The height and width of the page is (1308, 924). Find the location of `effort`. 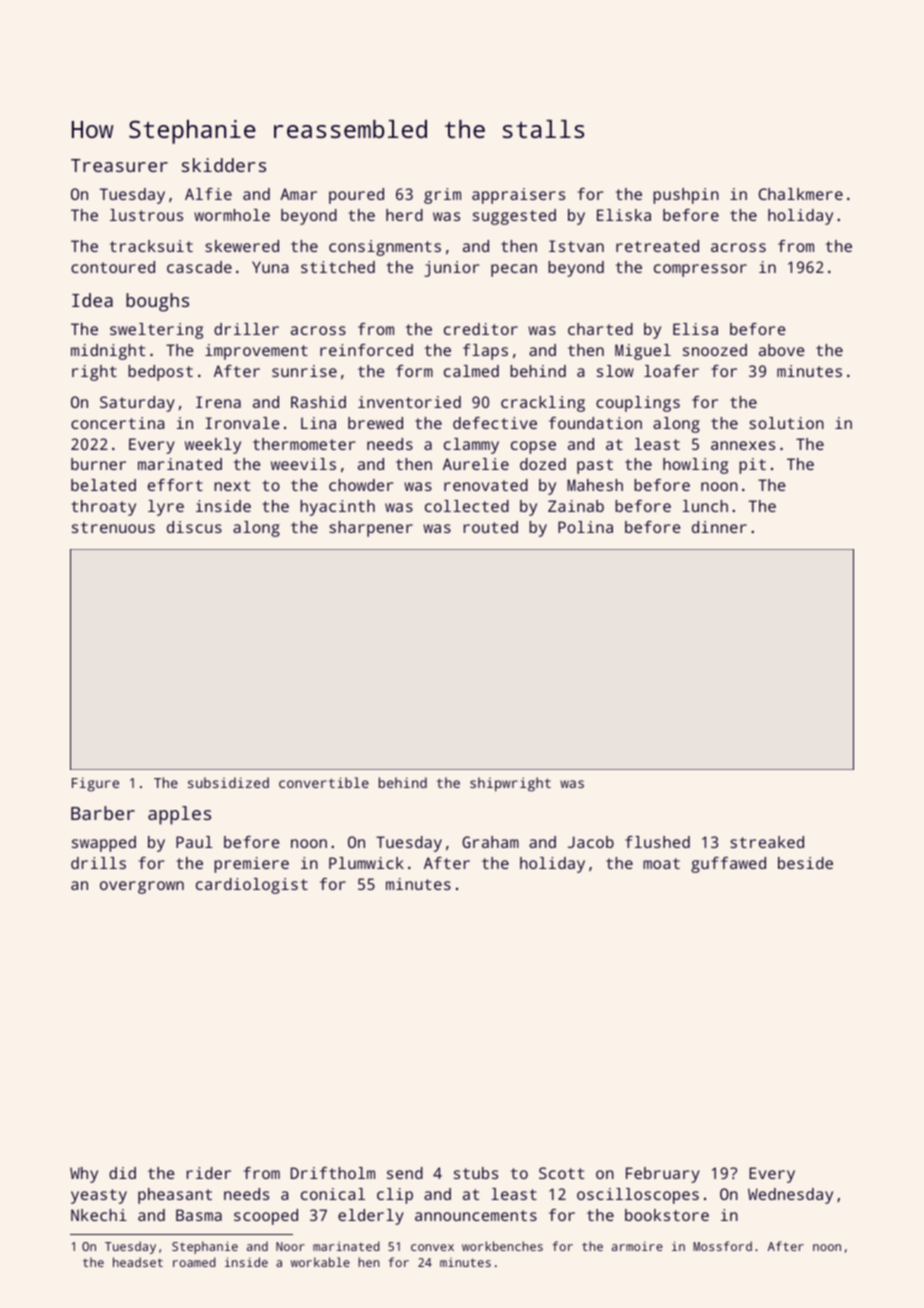

effort is located at coordinates (175, 485).
